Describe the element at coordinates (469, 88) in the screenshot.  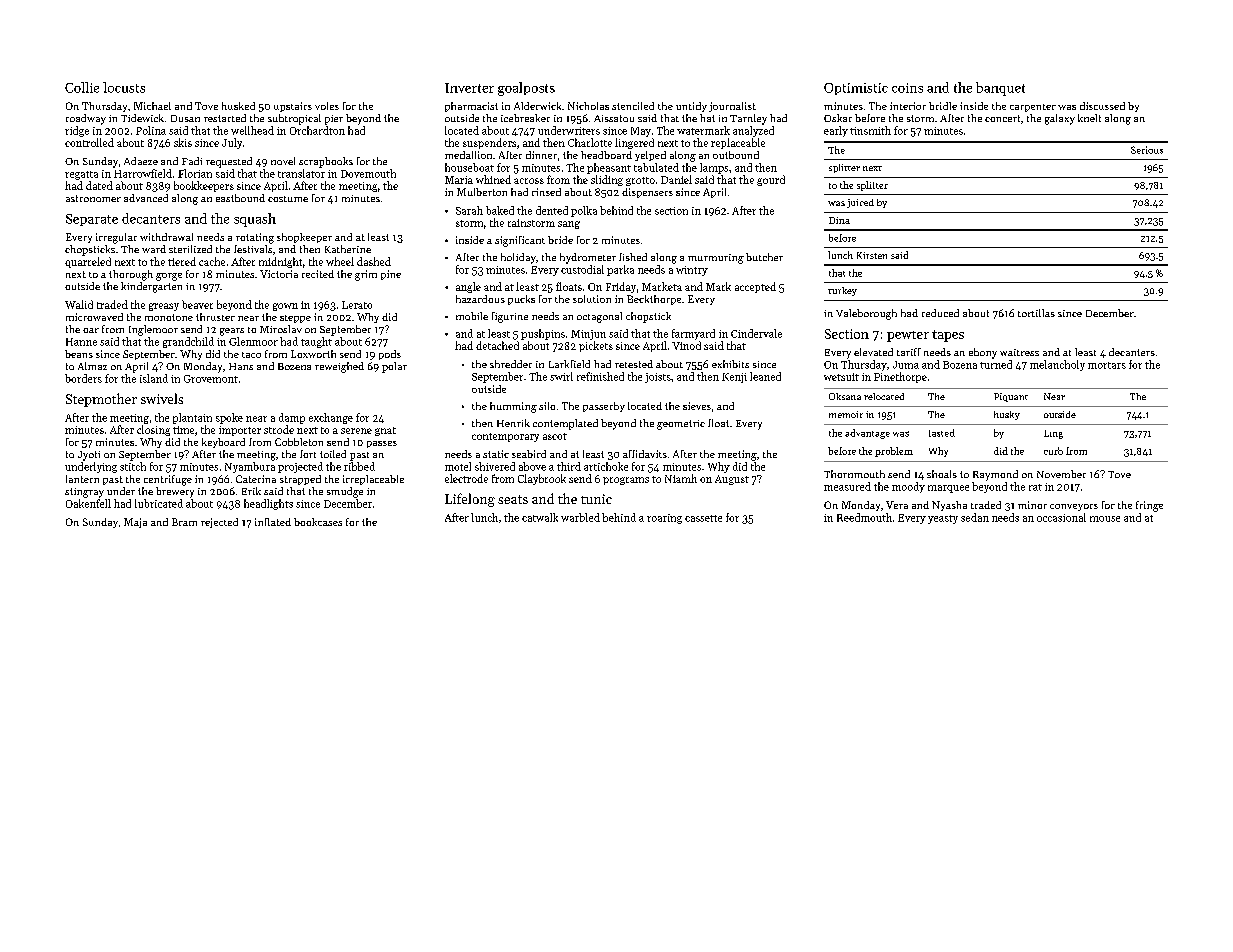
I see `Inverter` at that location.
